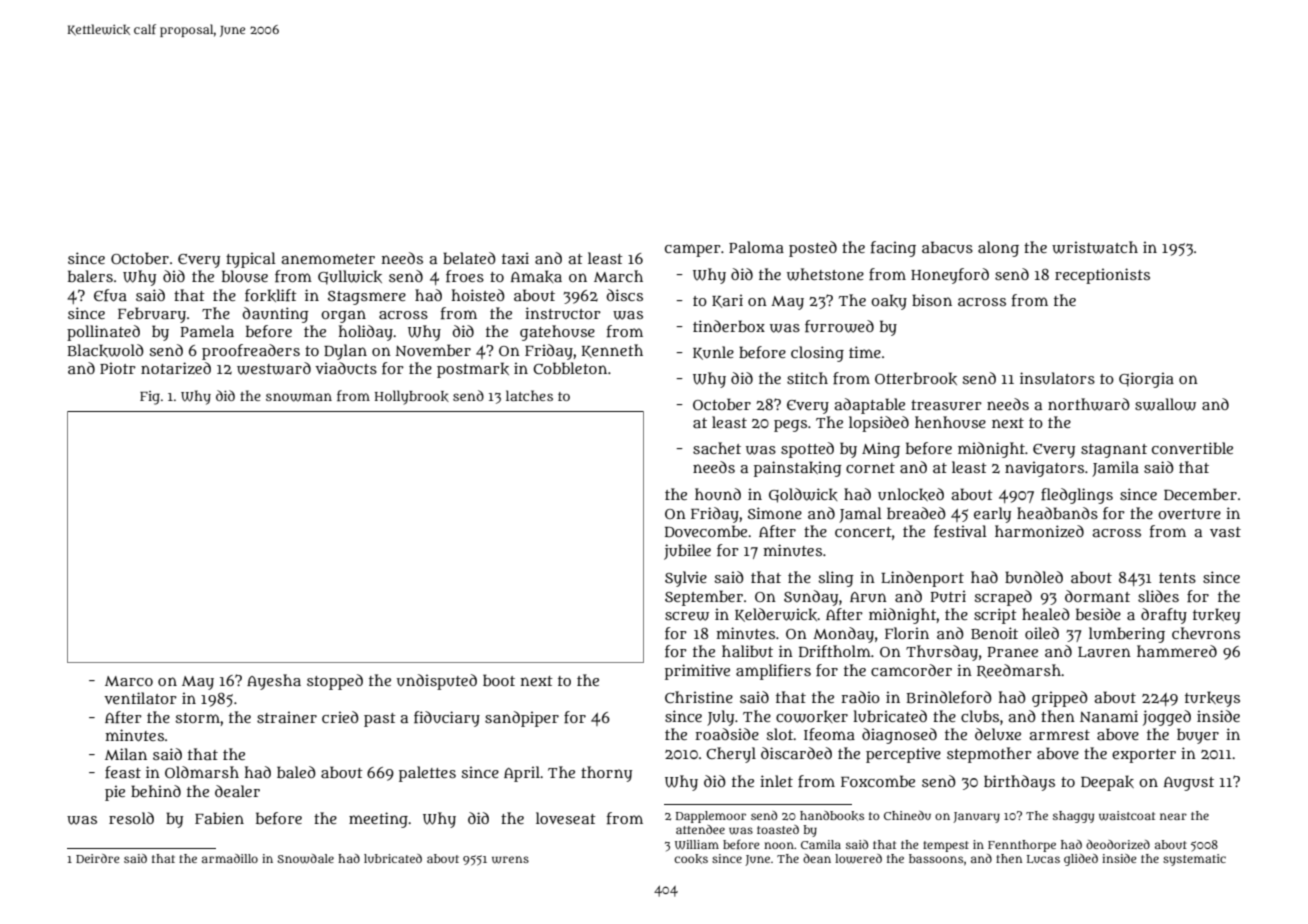 Image resolution: width=1308 pixels, height=924 pixels. What do you see at coordinates (686, 579) in the screenshot?
I see `Sylvie` at bounding box center [686, 579].
